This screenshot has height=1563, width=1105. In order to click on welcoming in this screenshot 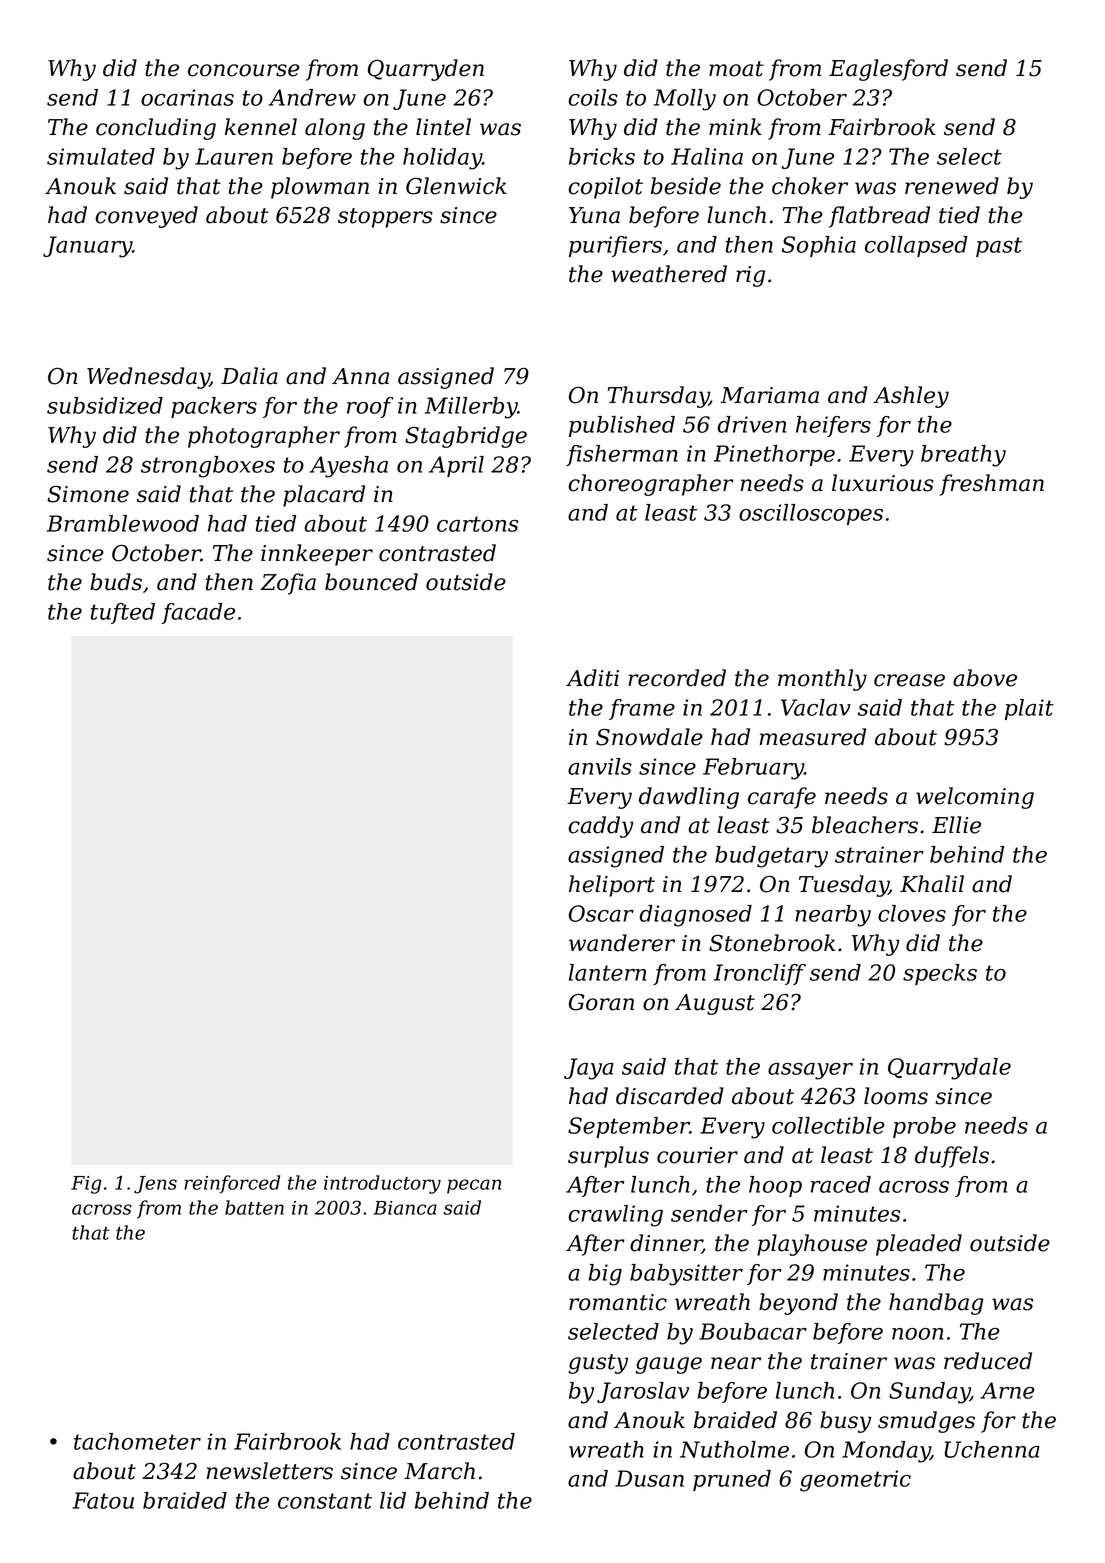, I will do `click(975, 798)`.
